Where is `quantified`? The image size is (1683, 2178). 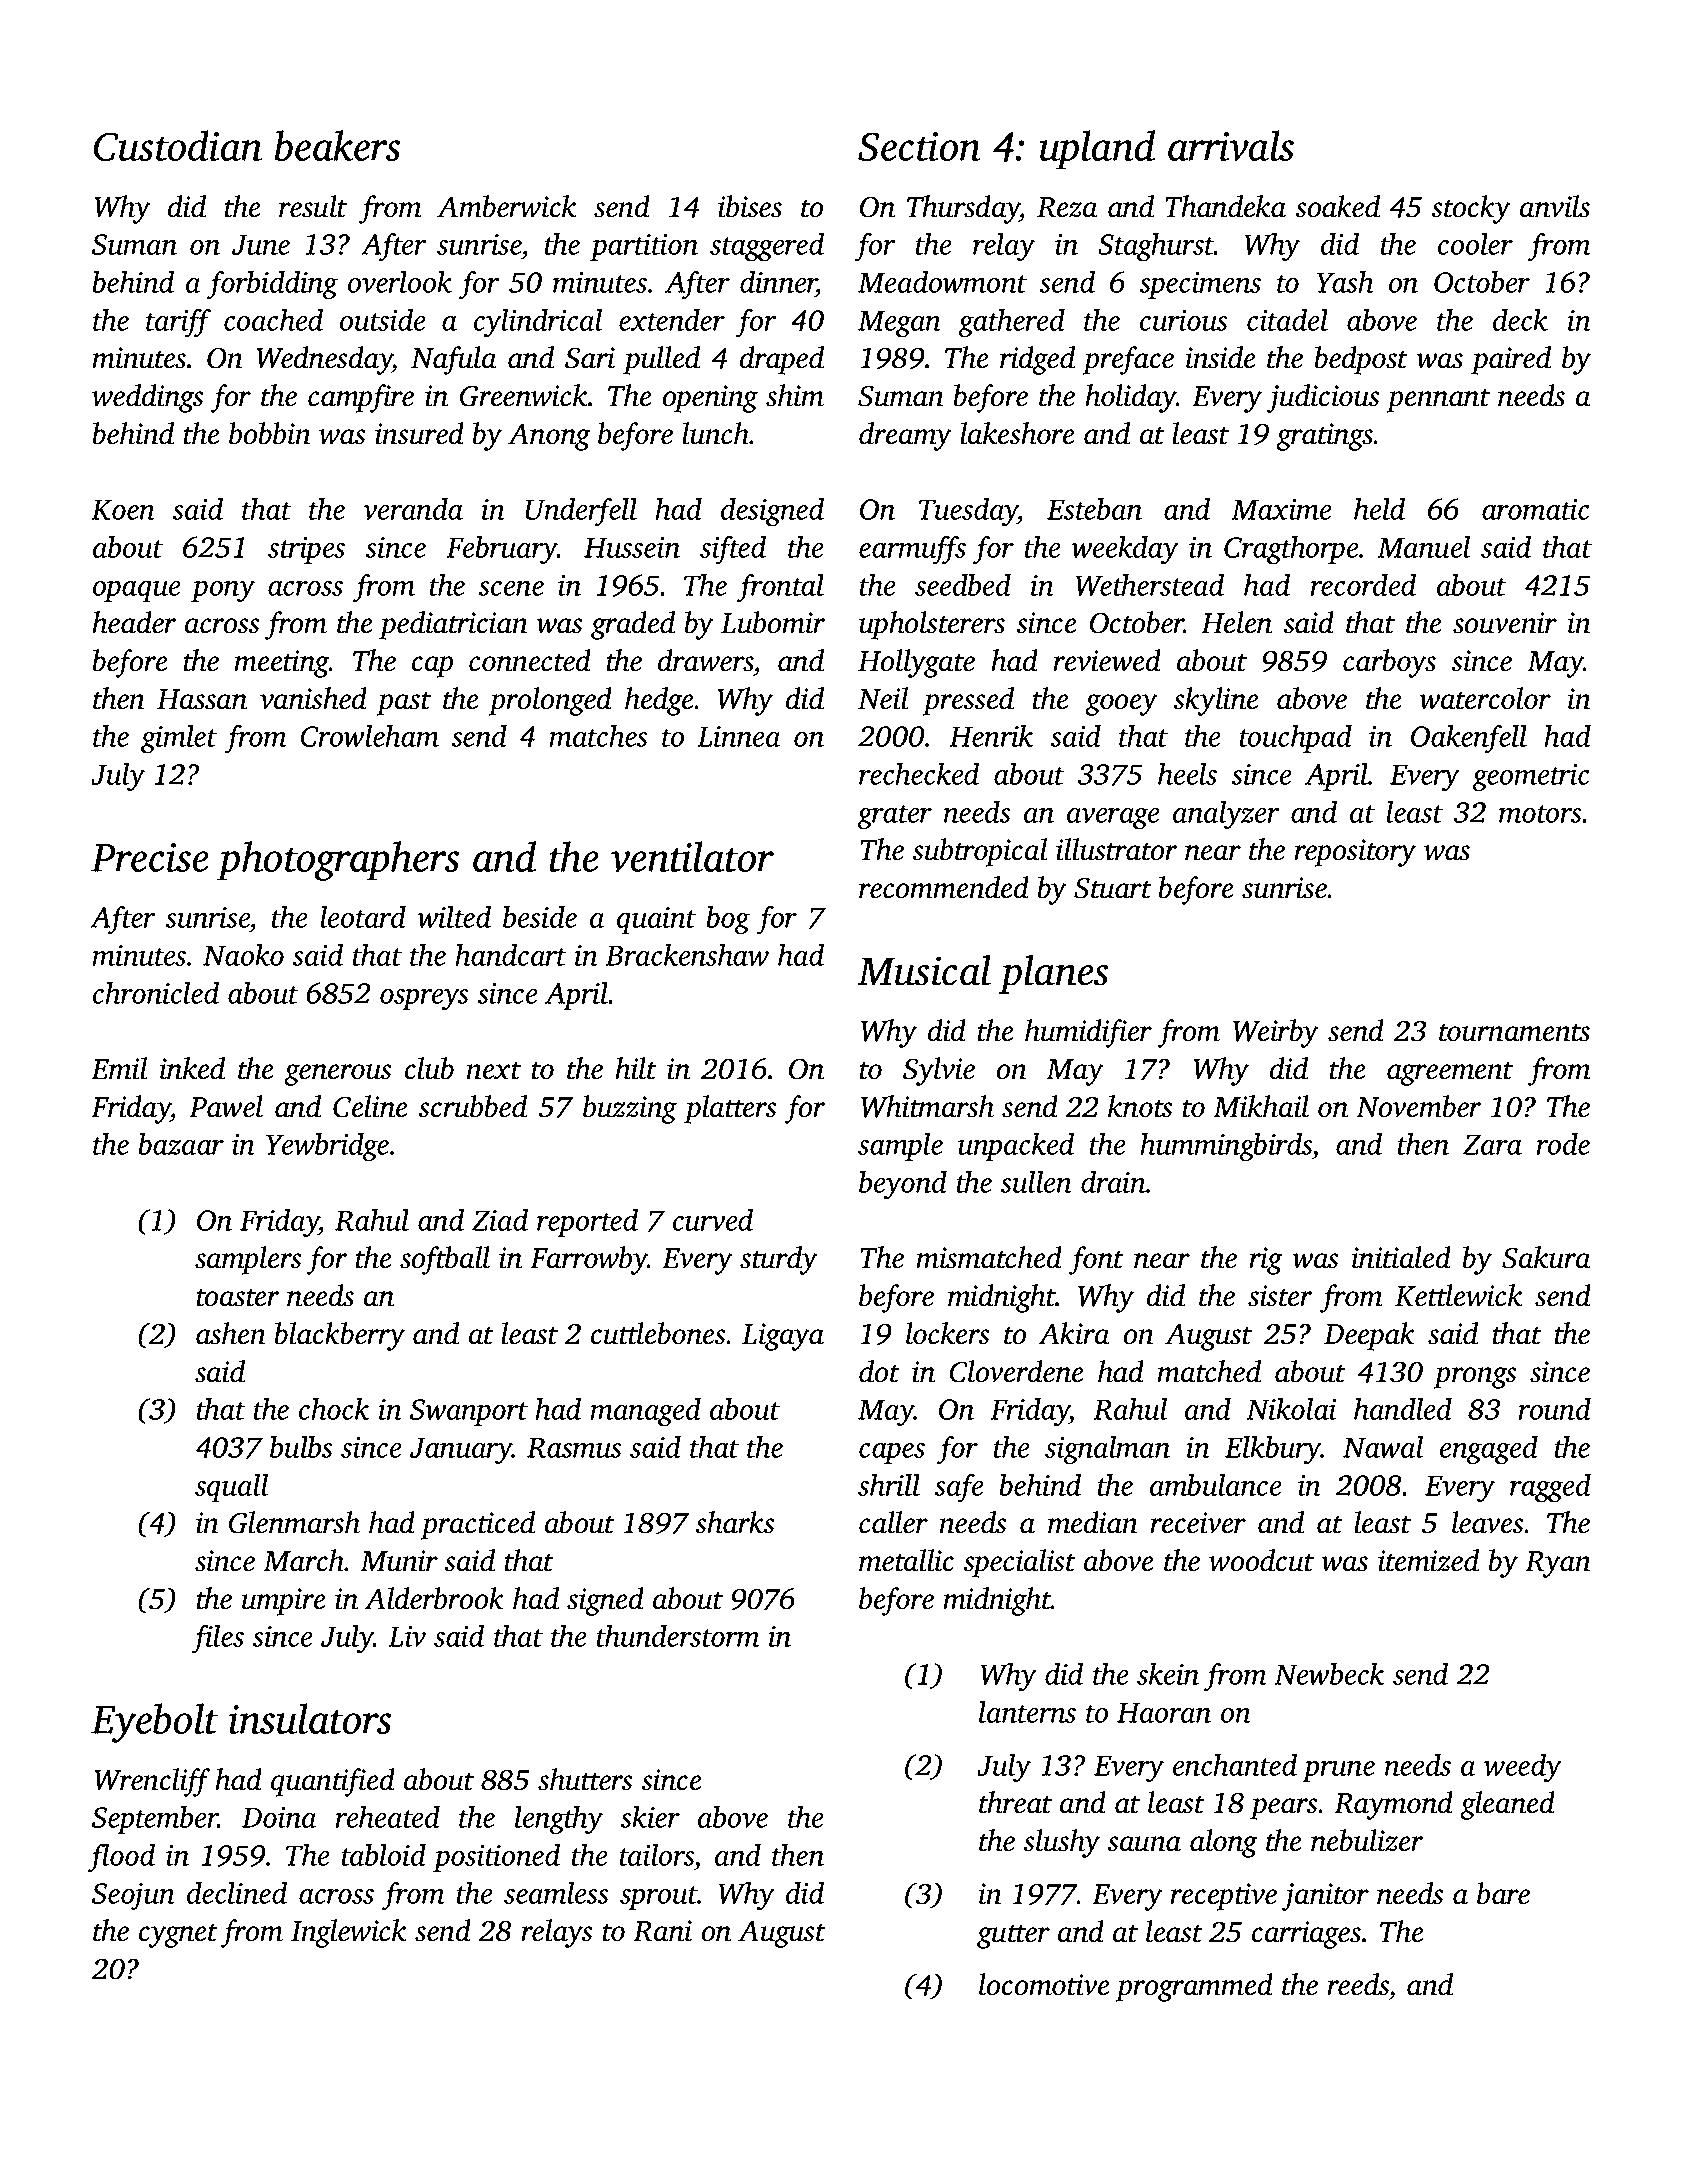
quantified is located at coordinates (333, 1782).
